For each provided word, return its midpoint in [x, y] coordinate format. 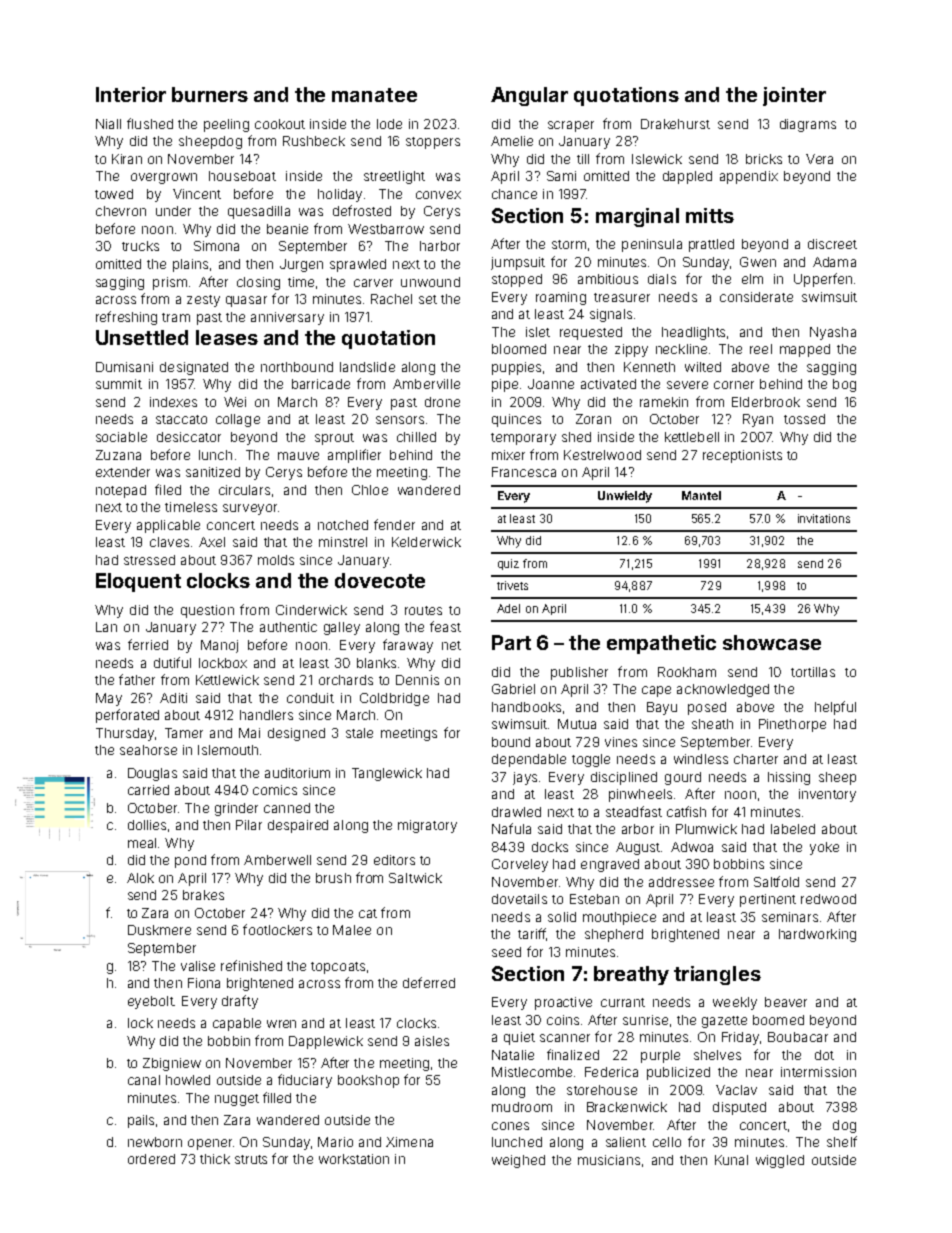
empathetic [661, 644]
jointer [794, 96]
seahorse [148, 750]
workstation [354, 1159]
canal [144, 1080]
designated [194, 368]
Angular [529, 96]
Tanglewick [387, 774]
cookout [280, 124]
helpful [835, 708]
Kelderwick [426, 542]
